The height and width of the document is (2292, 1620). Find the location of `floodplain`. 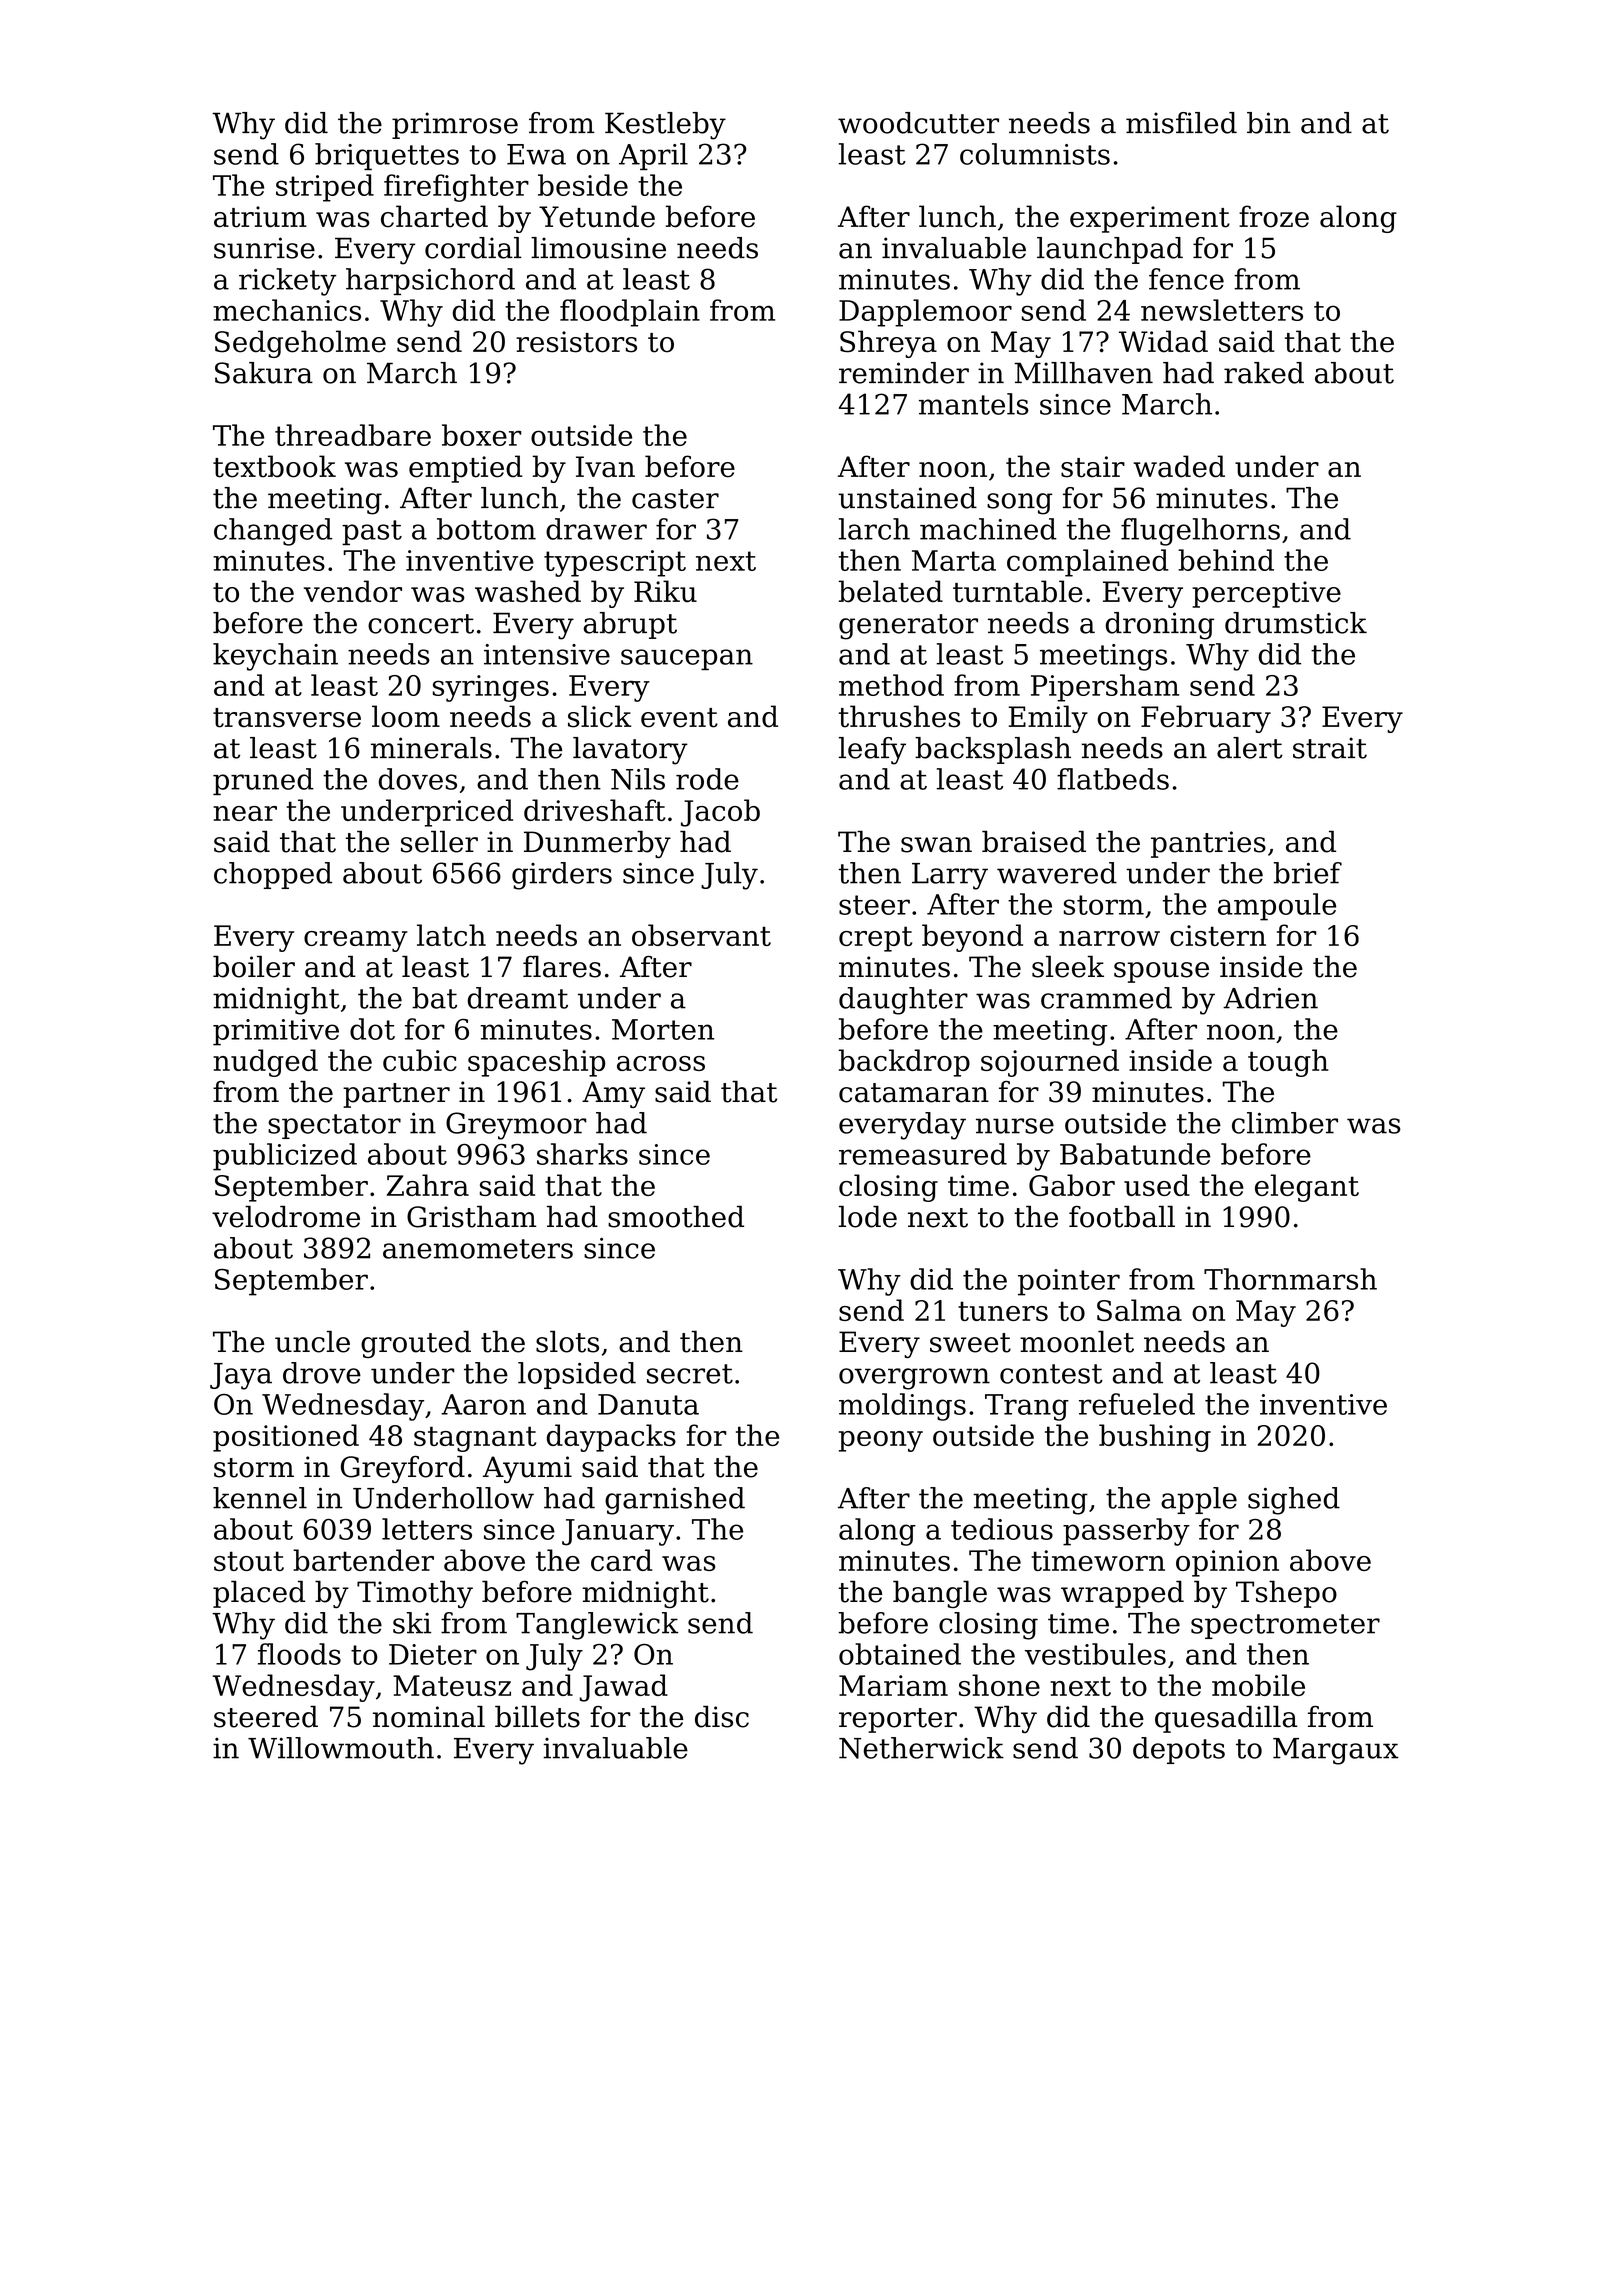

floodplain is located at coordinates (630, 313).
